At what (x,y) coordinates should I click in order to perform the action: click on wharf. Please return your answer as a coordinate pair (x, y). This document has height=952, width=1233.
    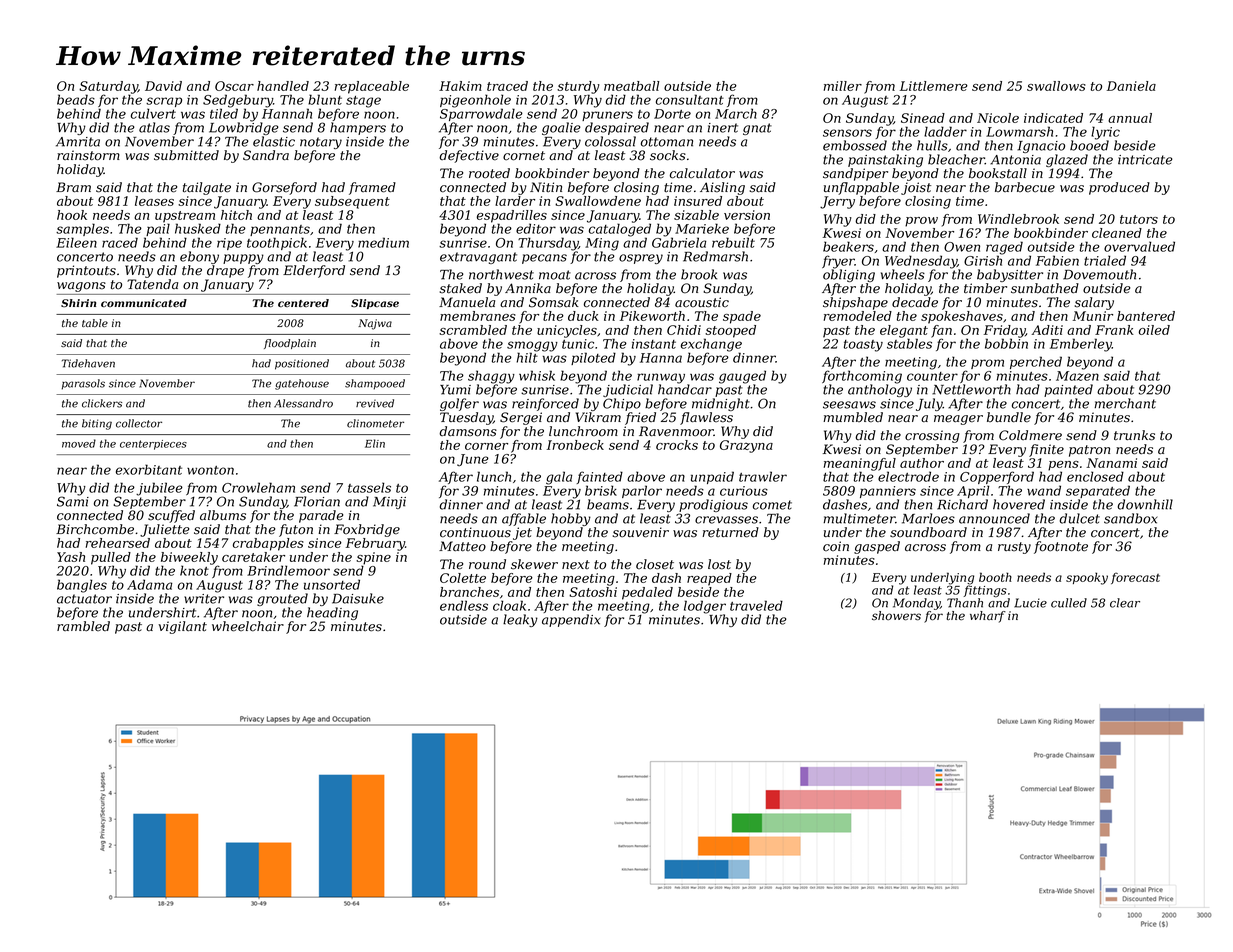
    Looking at the image, I should click on (988, 617).
